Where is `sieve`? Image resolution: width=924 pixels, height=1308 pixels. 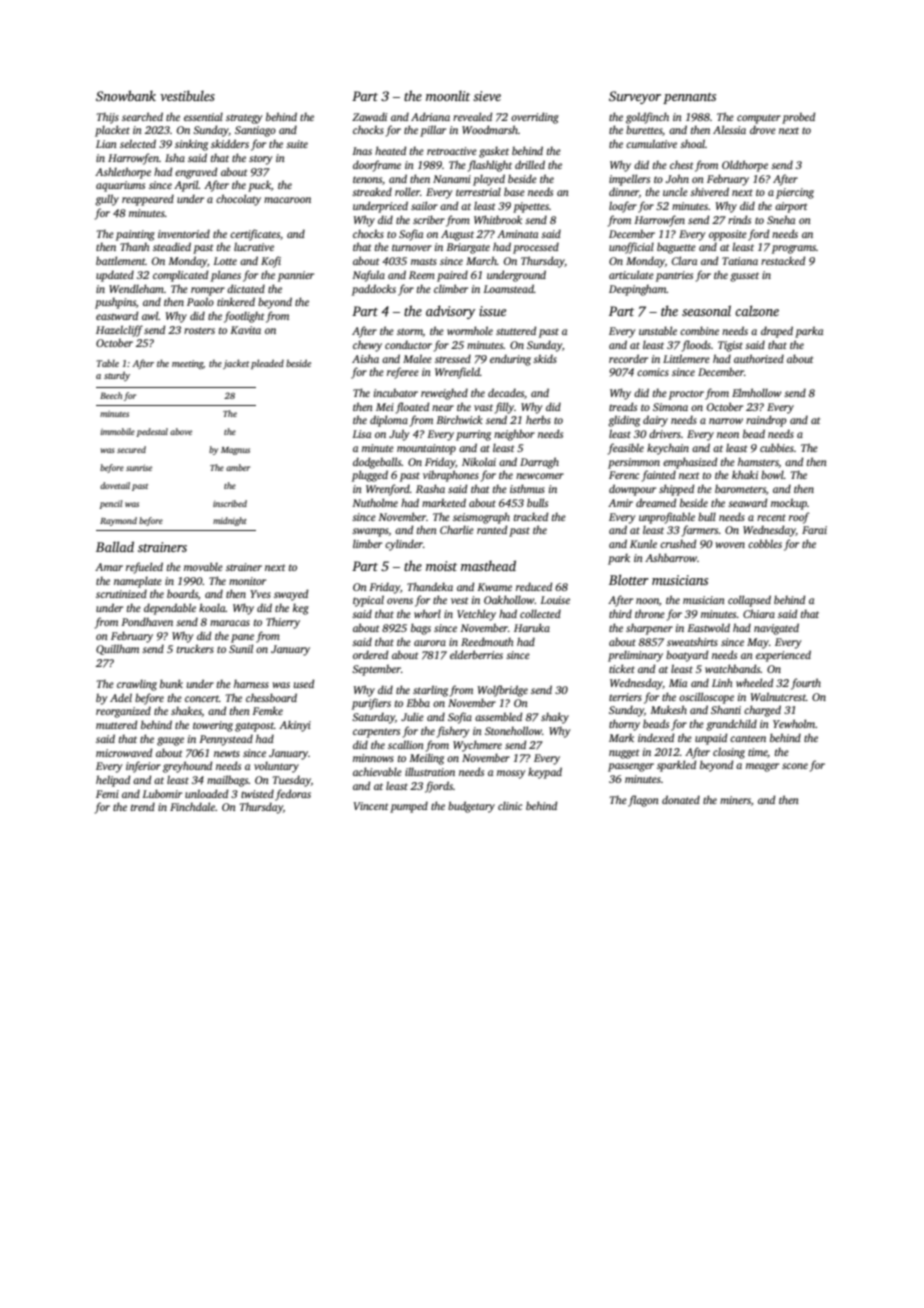 sieve is located at coordinates (487, 96).
